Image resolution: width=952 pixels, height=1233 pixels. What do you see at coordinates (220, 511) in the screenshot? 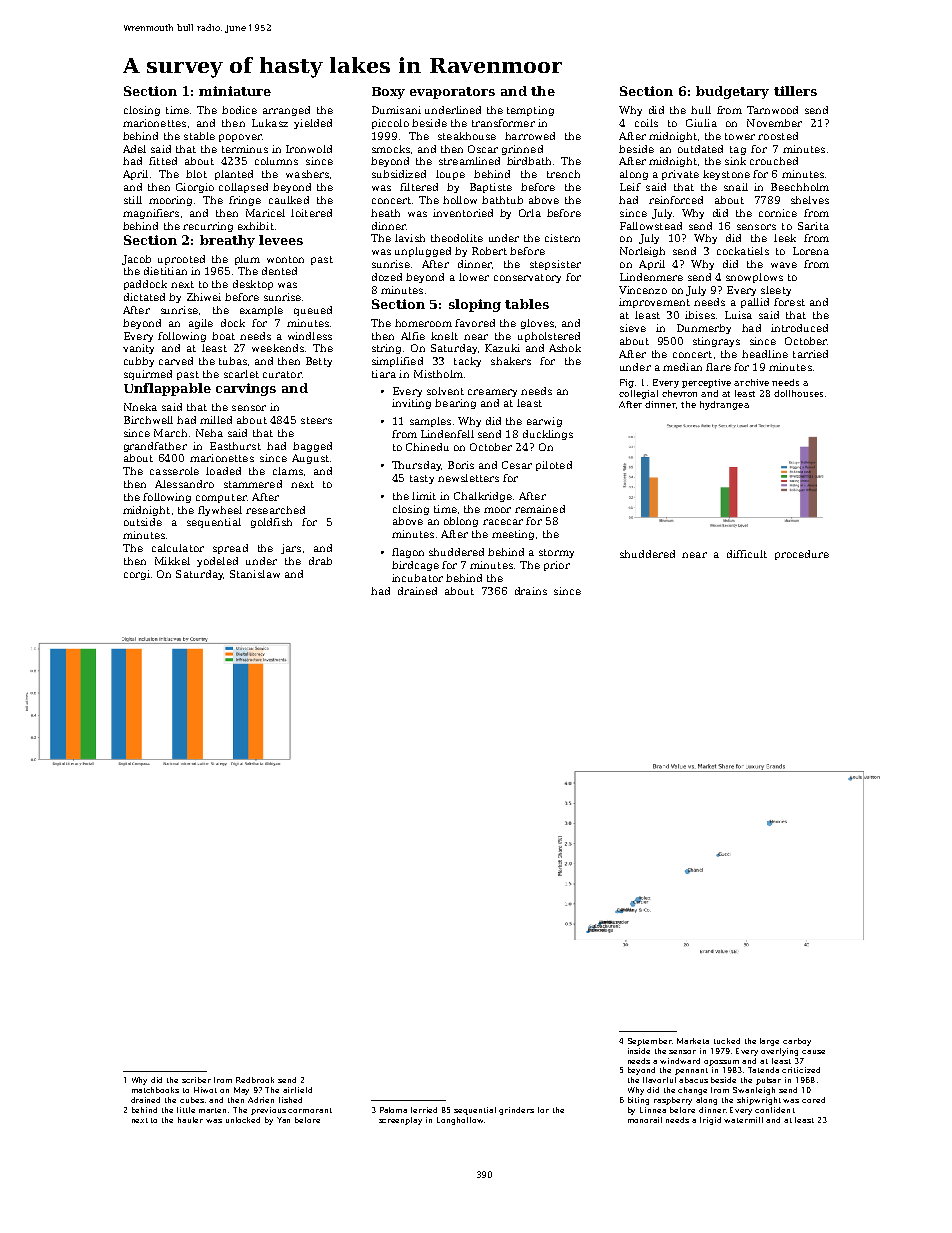
I see `flywheel` at bounding box center [220, 511].
